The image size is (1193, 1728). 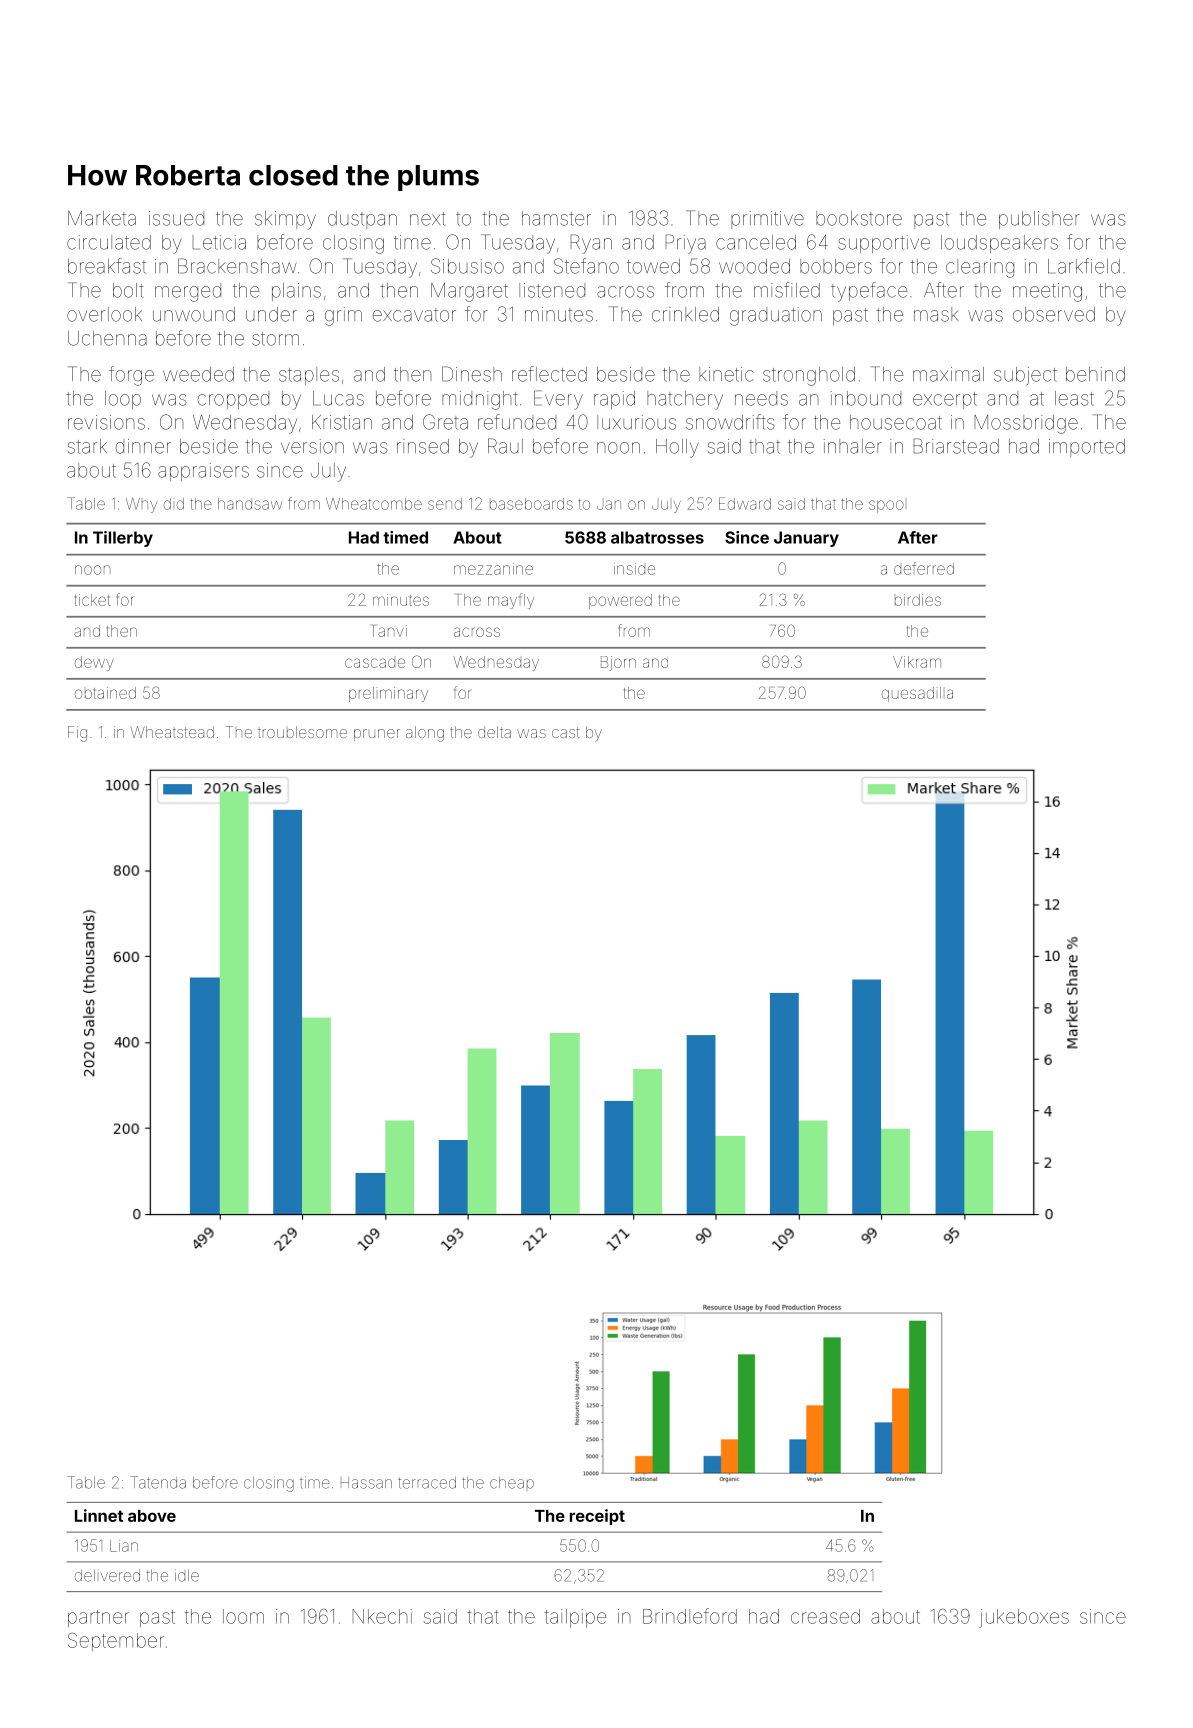 What do you see at coordinates (566, 732) in the screenshot?
I see `cast` at bounding box center [566, 732].
